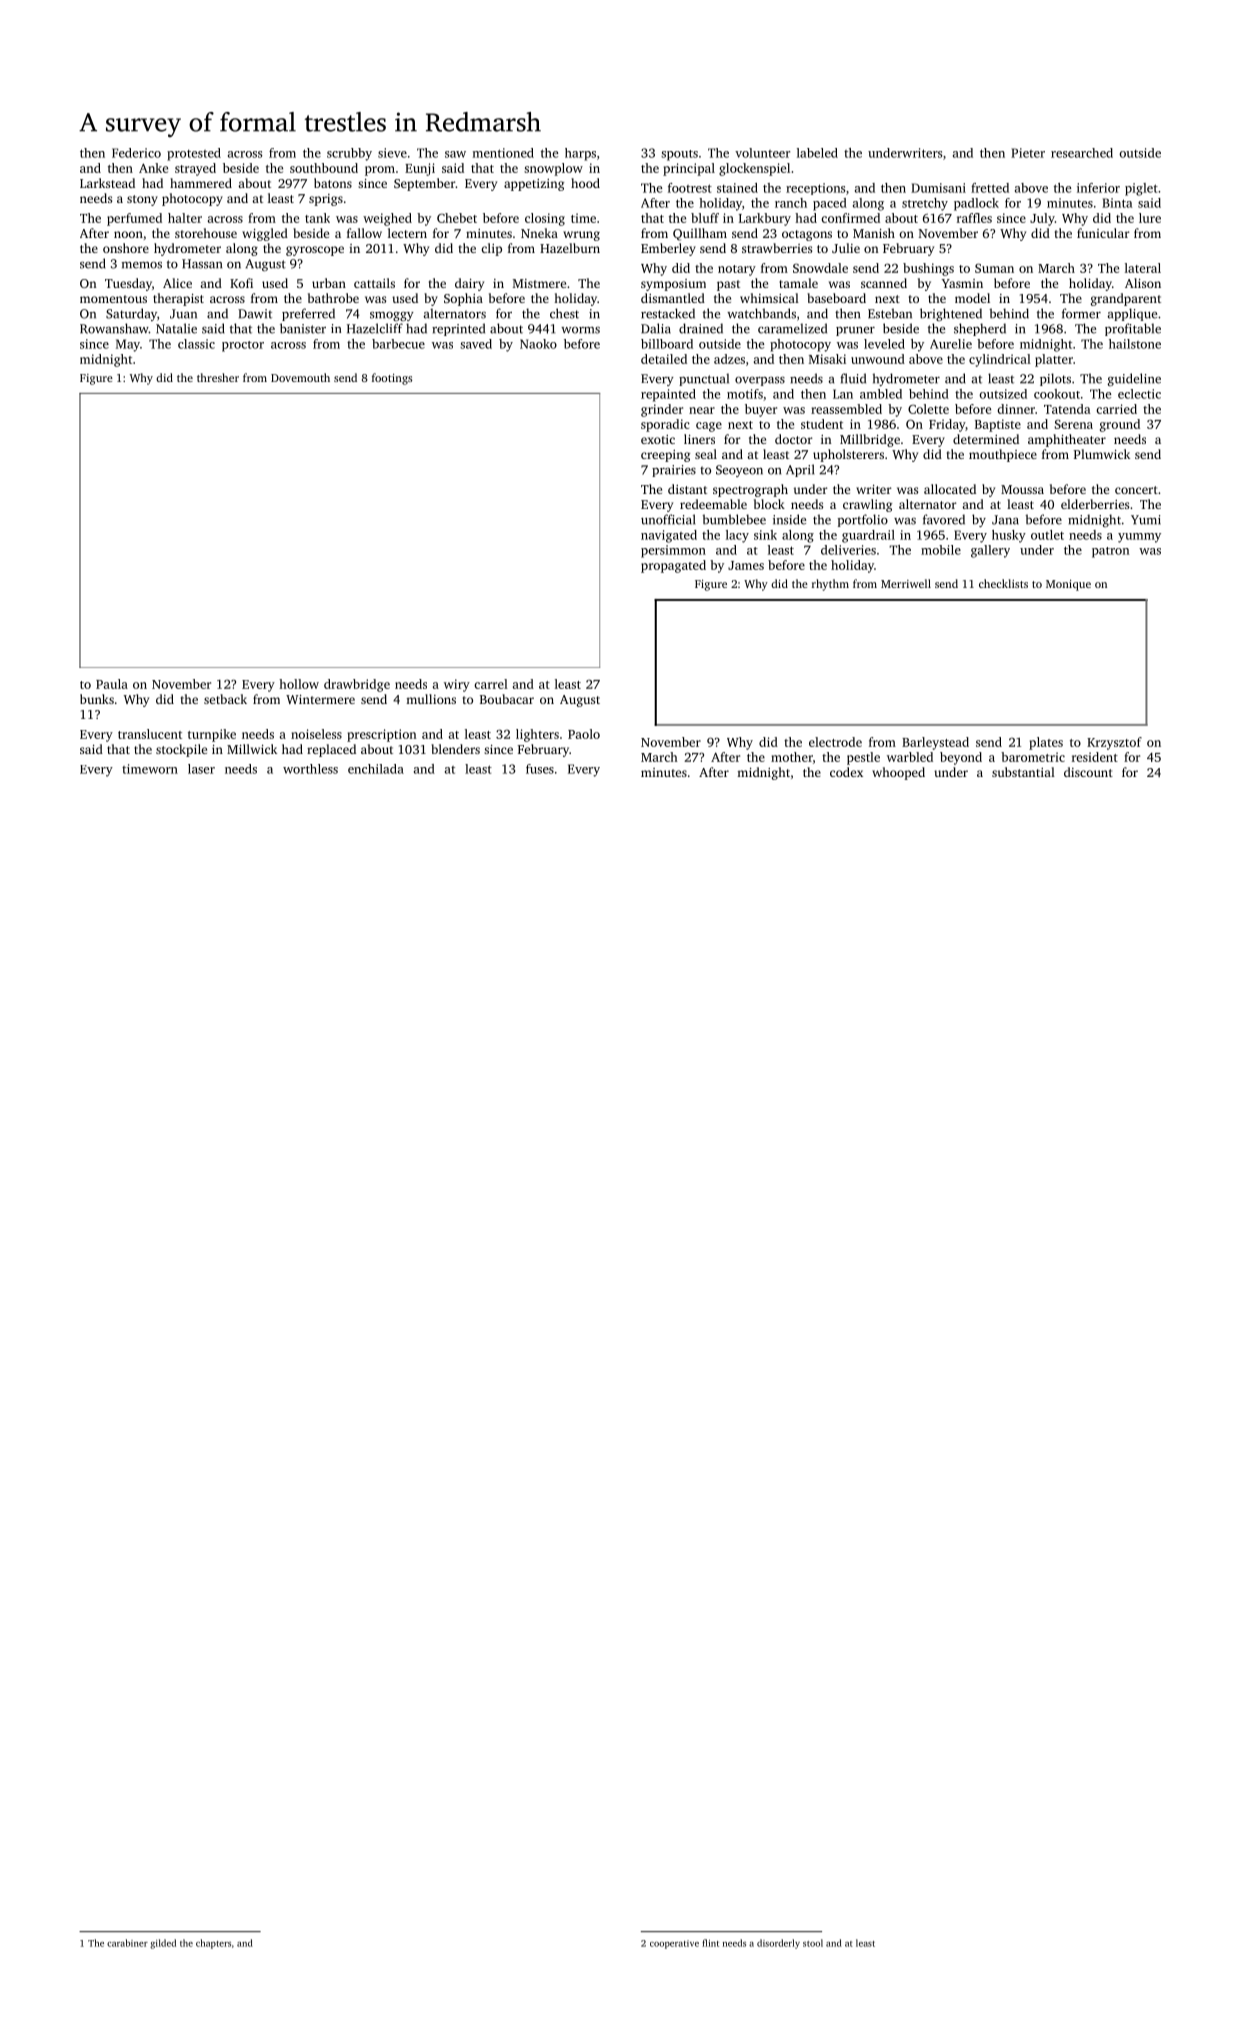  I want to click on saw, so click(455, 154).
